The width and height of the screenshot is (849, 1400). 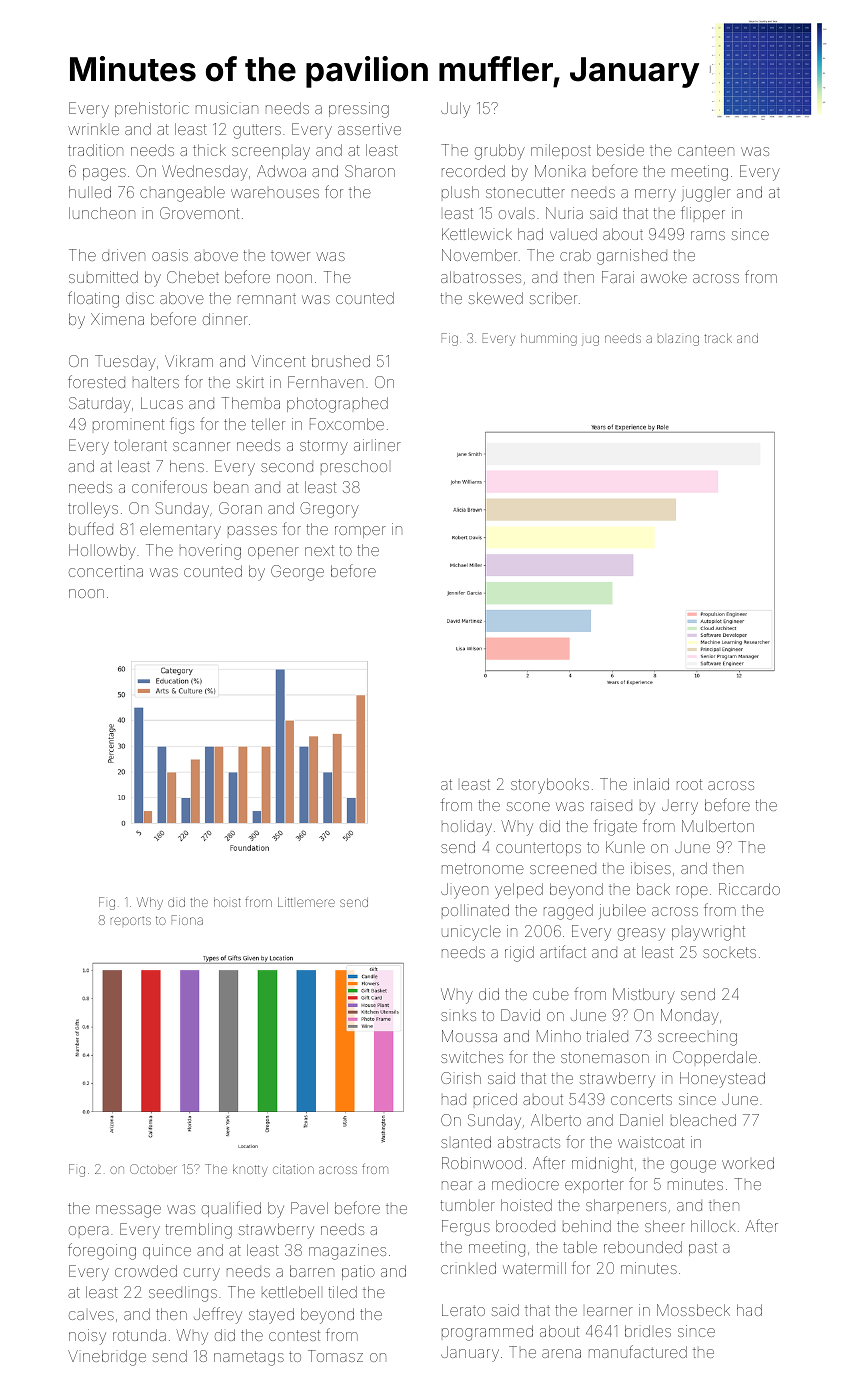 I want to click on pages, so click(x=104, y=174).
